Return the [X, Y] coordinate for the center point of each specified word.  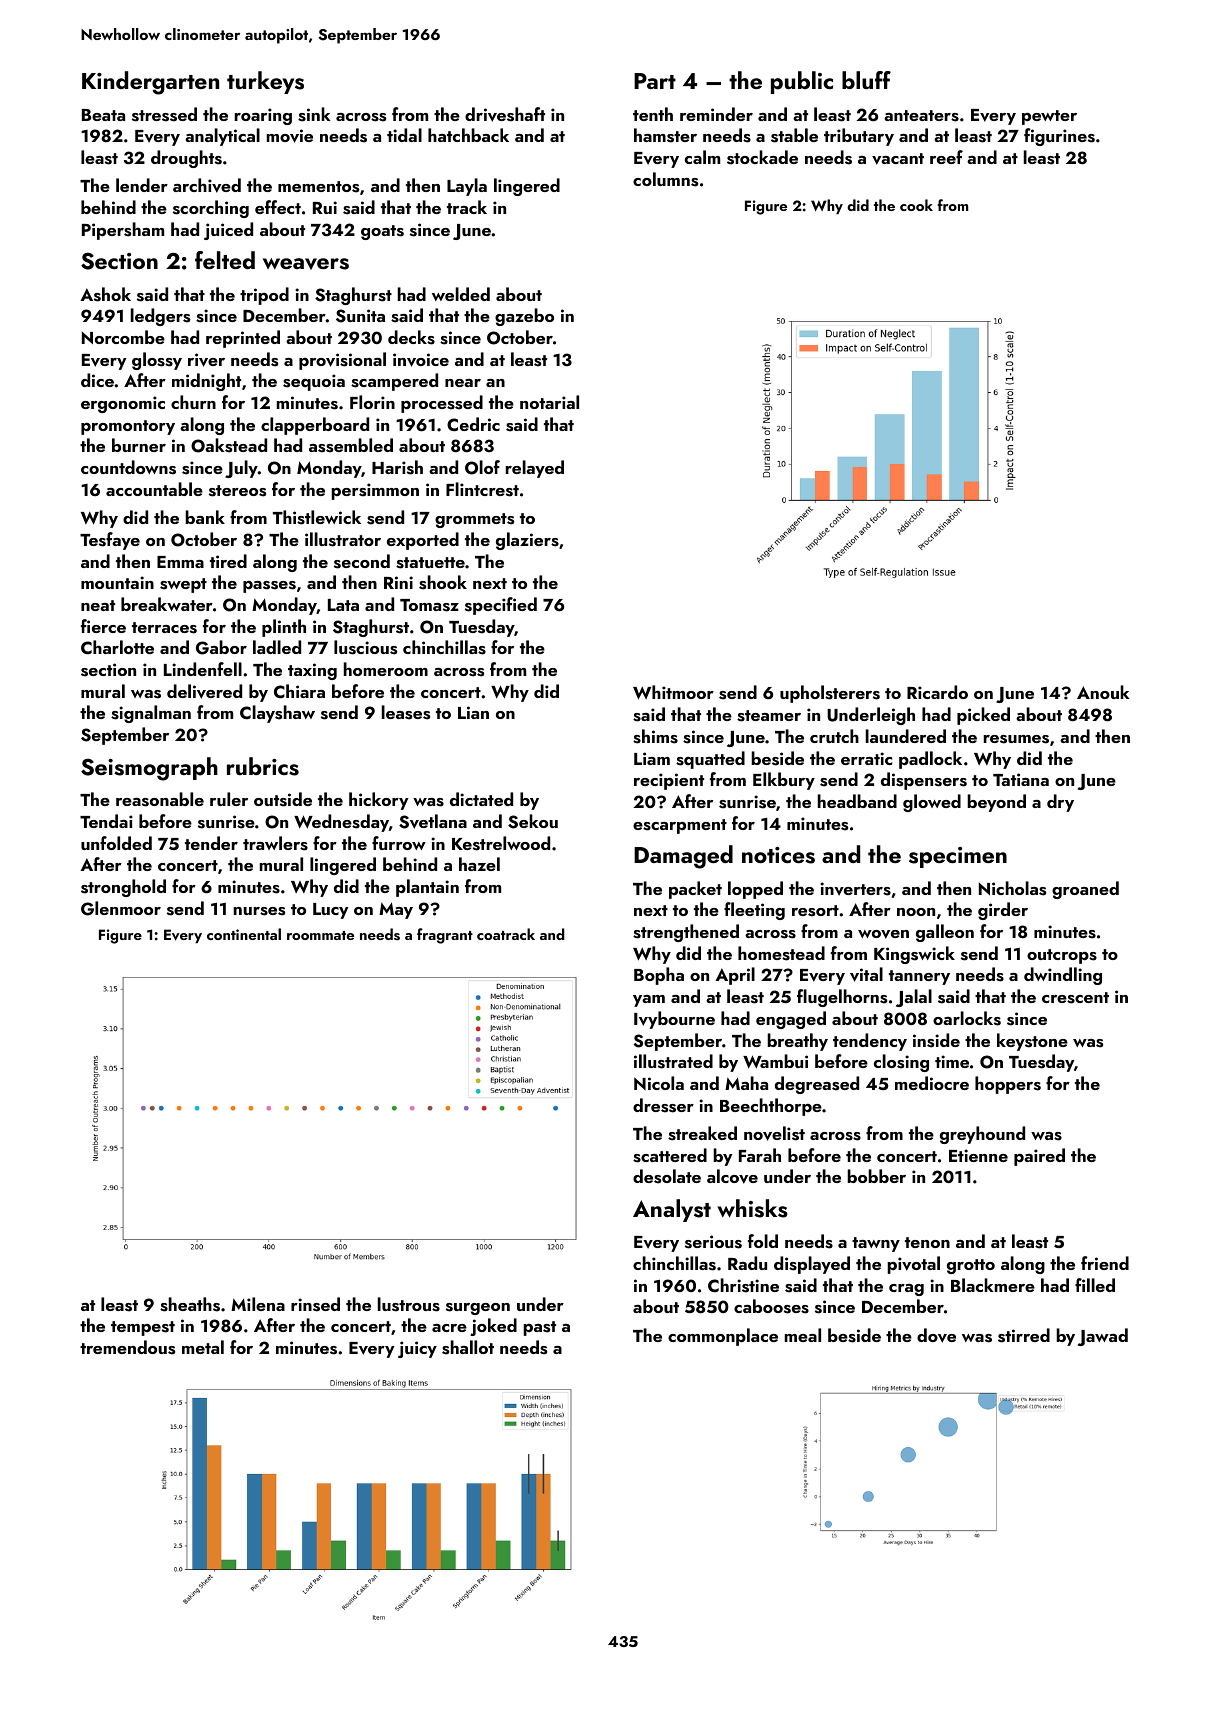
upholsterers [830, 694]
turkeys [265, 82]
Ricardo [937, 692]
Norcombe [123, 337]
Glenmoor [121, 908]
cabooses [771, 1306]
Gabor [221, 647]
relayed [535, 469]
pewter [1049, 117]
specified [501, 606]
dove [936, 1335]
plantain [427, 888]
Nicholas [1012, 888]
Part [655, 81]
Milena [258, 1304]
